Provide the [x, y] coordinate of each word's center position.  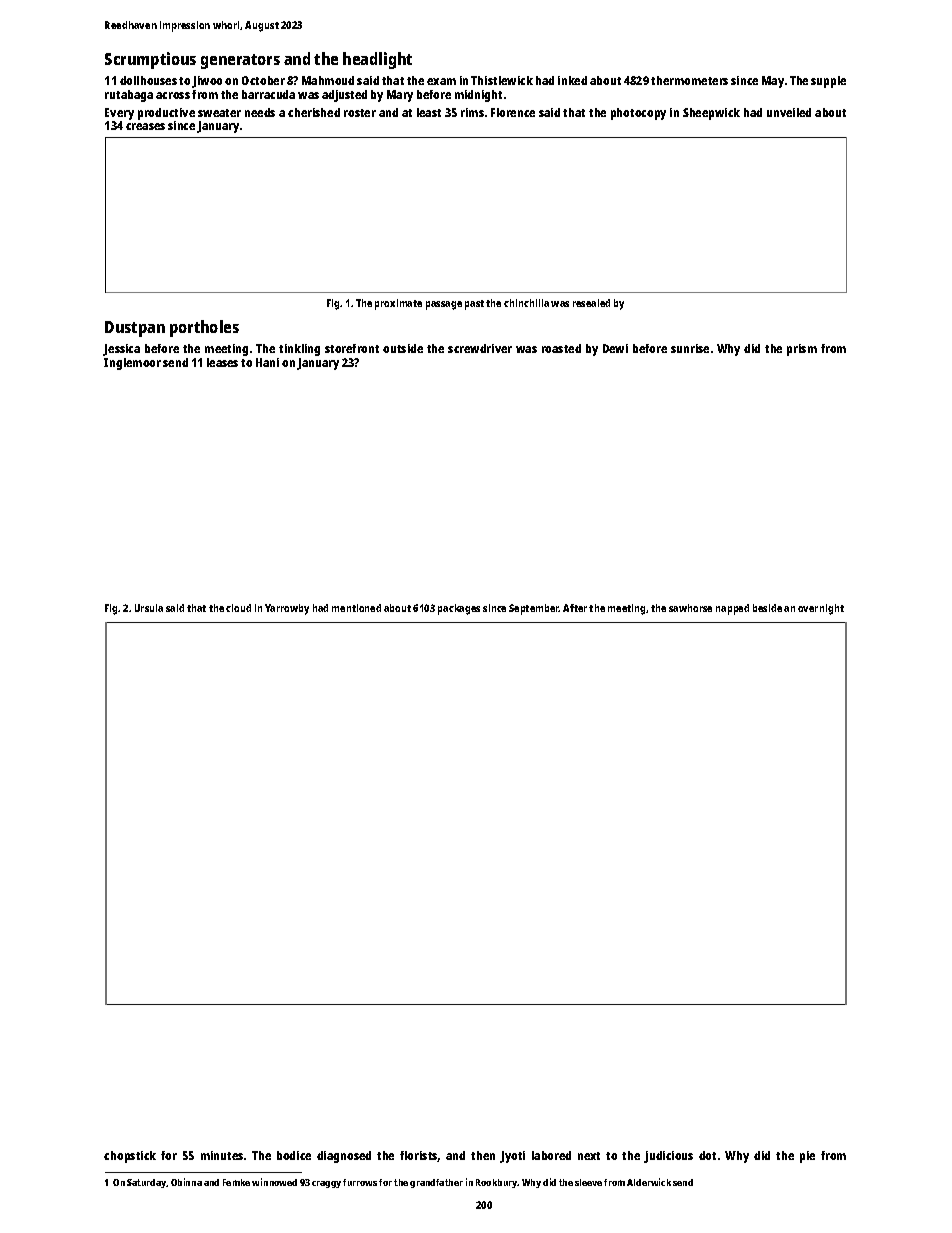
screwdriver [480, 348]
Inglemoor [132, 364]
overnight [821, 609]
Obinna [186, 1182]
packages [459, 609]
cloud [238, 608]
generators [240, 61]
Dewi [615, 348]
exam [441, 81]
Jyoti [512, 1157]
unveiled [789, 112]
